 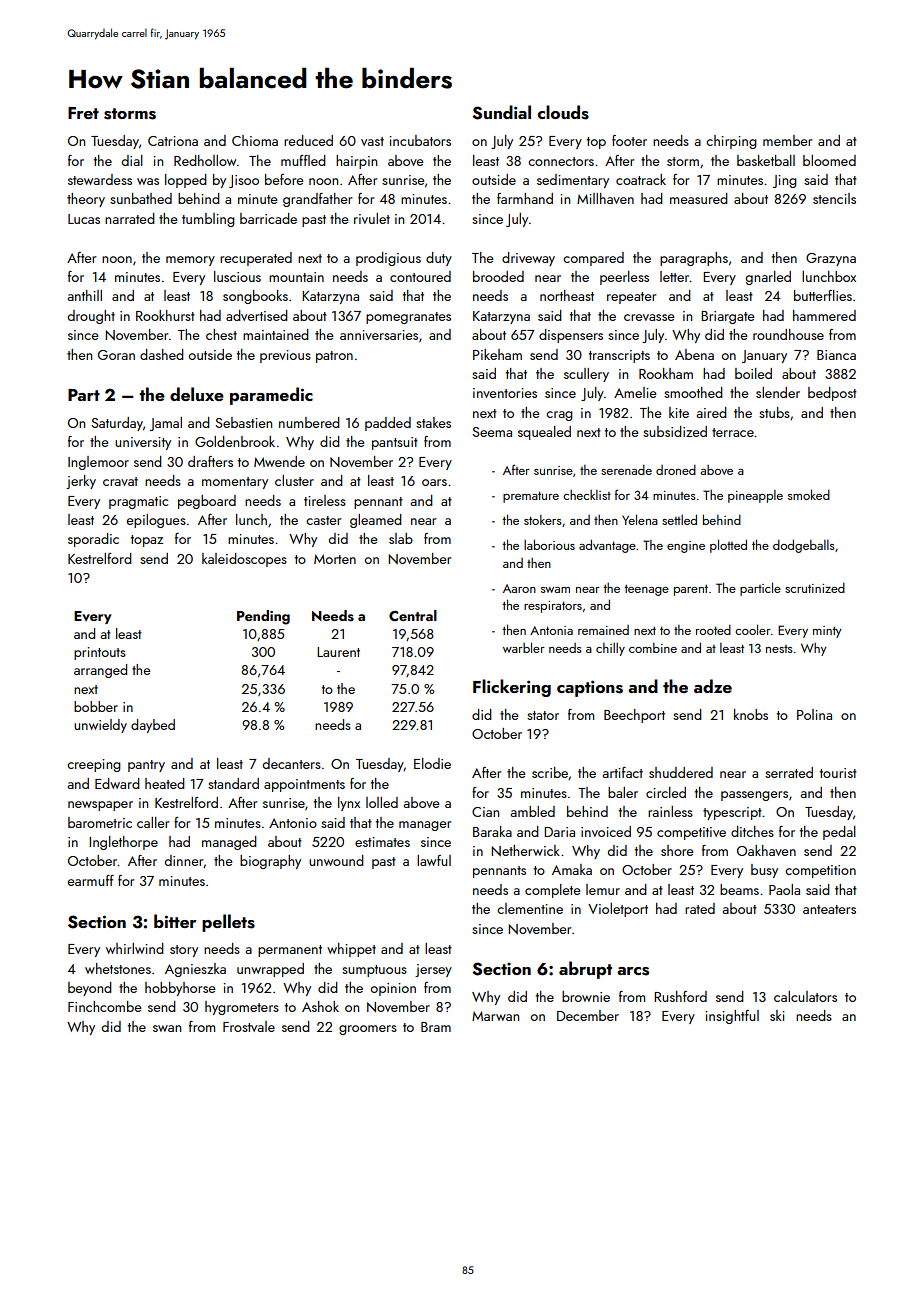 I want to click on earmuff, so click(x=91, y=880).
